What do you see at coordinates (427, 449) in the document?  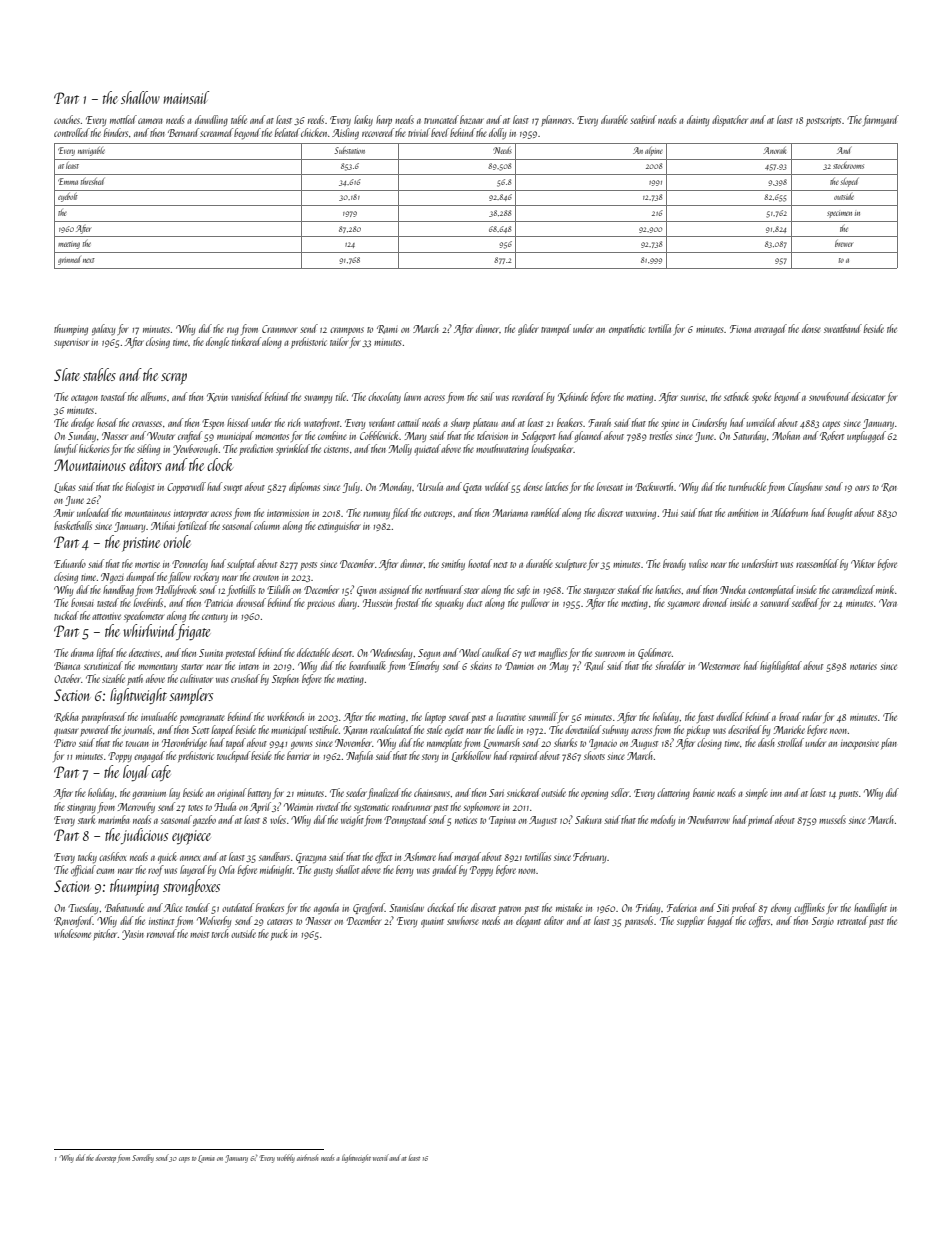 I see `quieted` at bounding box center [427, 449].
